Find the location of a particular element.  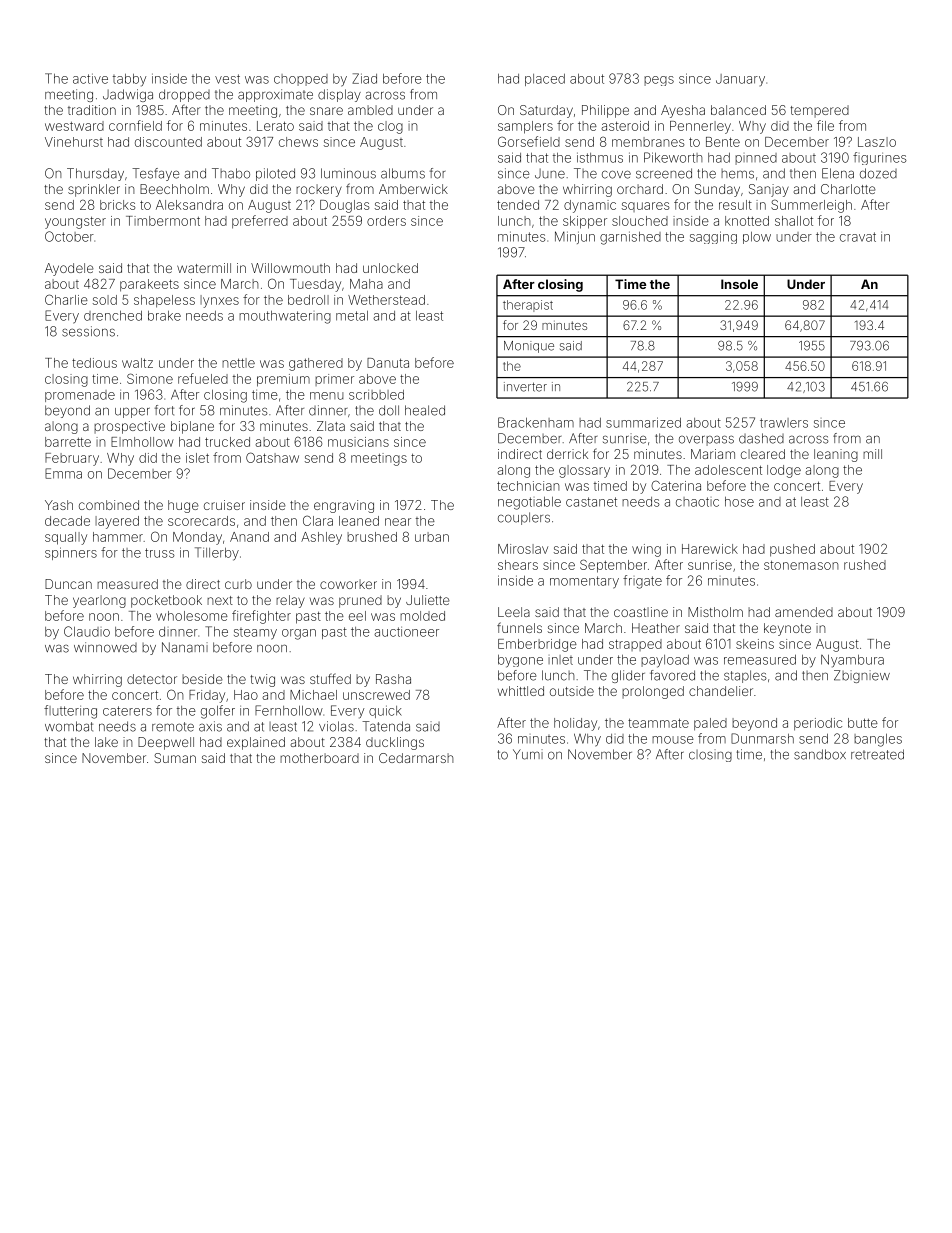

sessions is located at coordinates (88, 331).
